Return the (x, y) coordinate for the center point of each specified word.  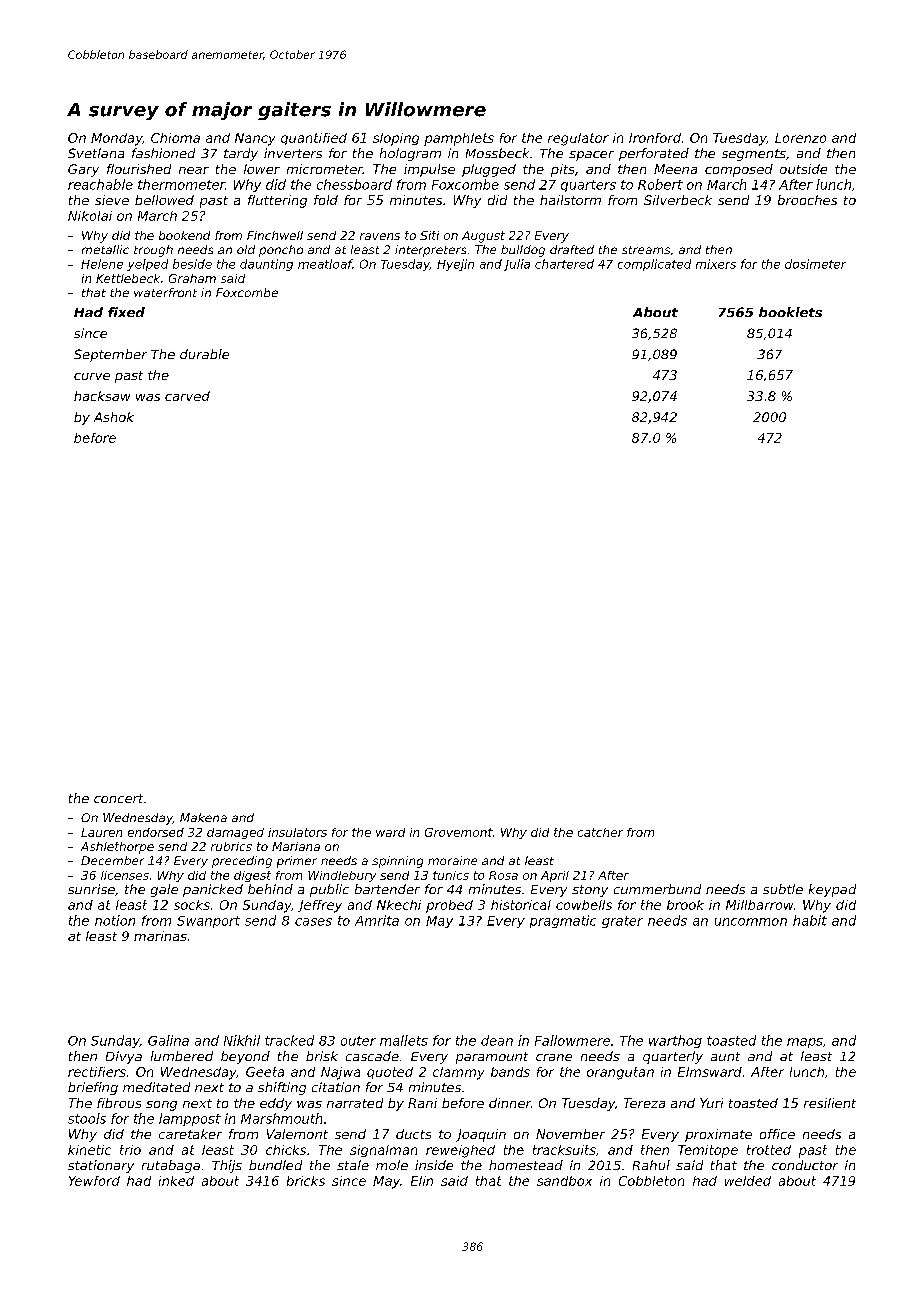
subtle (783, 889)
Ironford (655, 138)
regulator (578, 139)
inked (176, 1181)
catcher (600, 832)
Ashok (114, 417)
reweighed (460, 1151)
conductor (805, 1165)
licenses (125, 875)
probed (449, 906)
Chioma (175, 138)
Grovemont (459, 832)
